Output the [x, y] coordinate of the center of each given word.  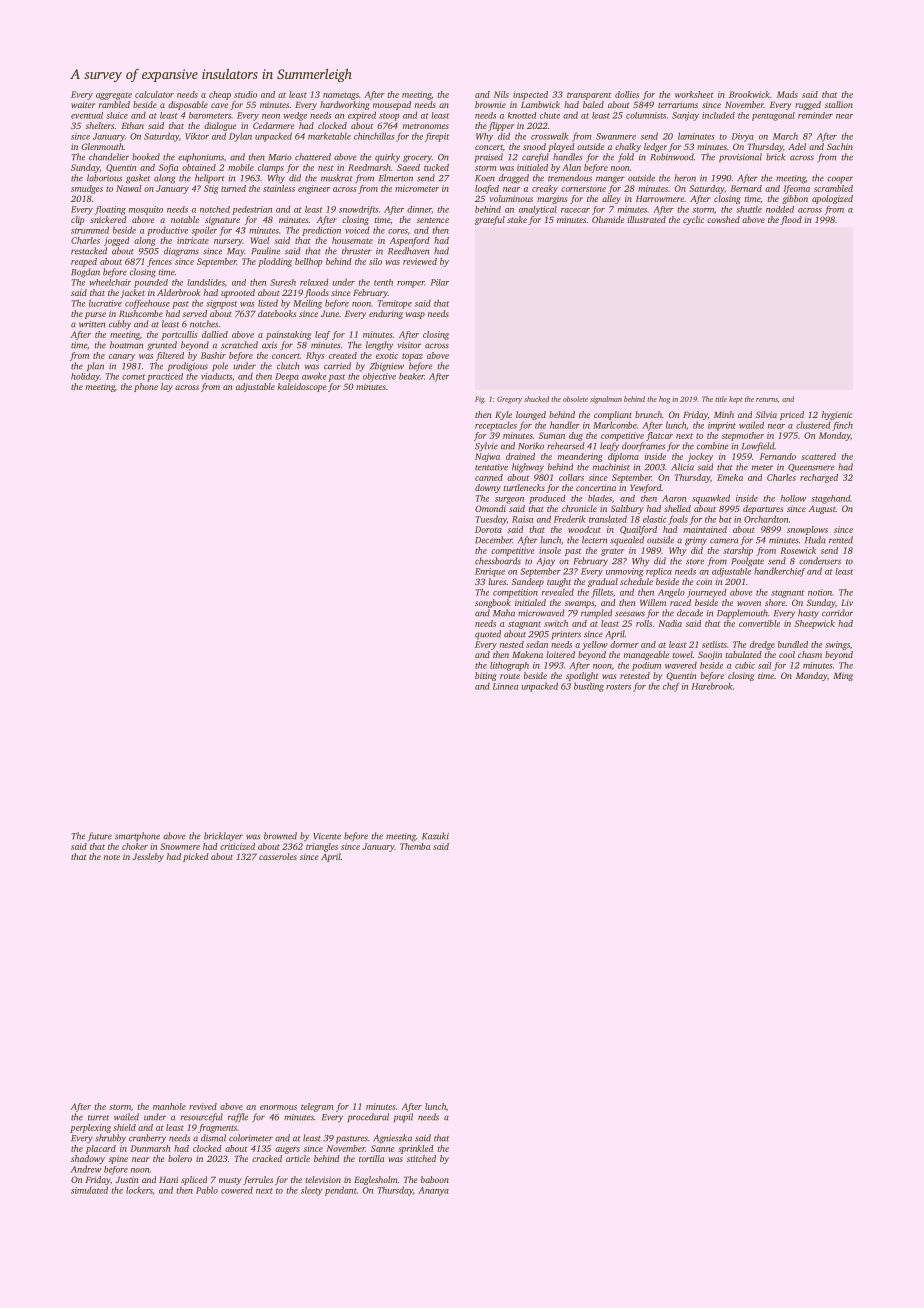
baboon [435, 1179]
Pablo [207, 1190]
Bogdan [85, 273]
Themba [415, 846]
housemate [352, 240]
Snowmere [180, 846]
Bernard [746, 188]
